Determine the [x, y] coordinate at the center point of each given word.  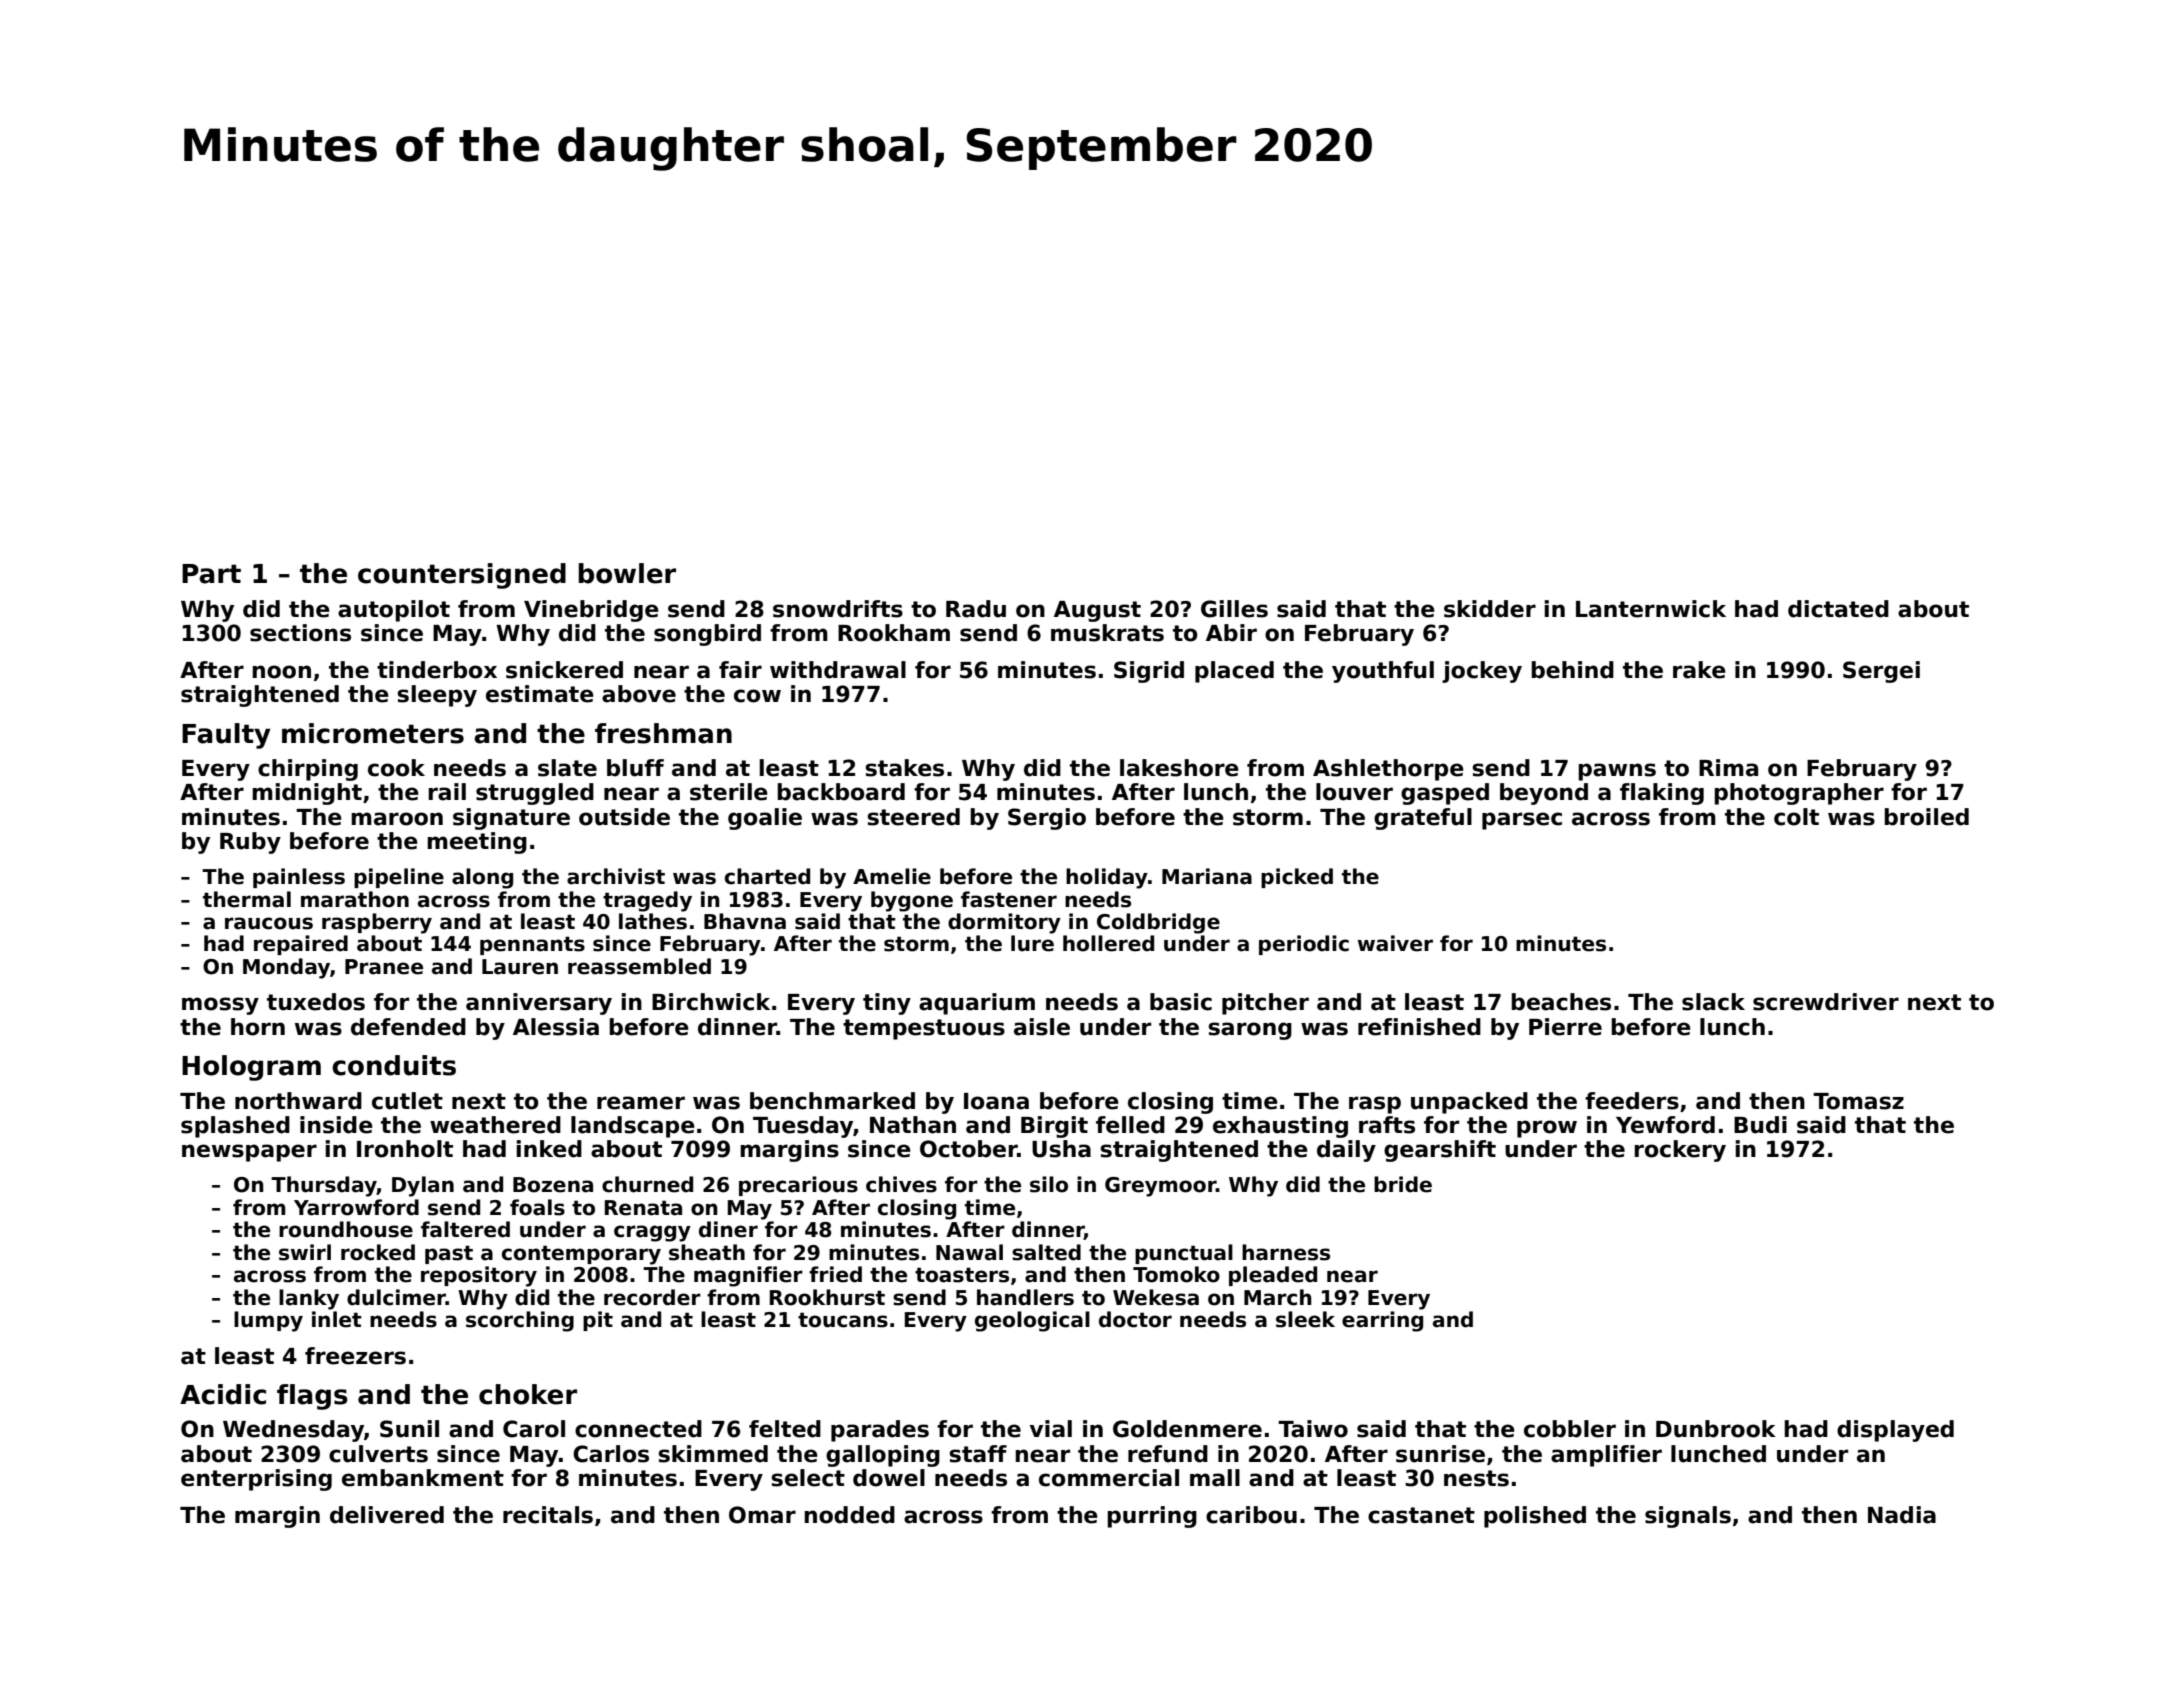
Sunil [409, 1429]
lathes [653, 921]
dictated [1838, 609]
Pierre [1565, 1027]
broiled [1926, 817]
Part [211, 574]
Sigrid [1149, 672]
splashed [235, 1127]
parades [880, 1431]
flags [312, 1397]
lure [1032, 943]
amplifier [1606, 1456]
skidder [1490, 609]
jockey [1482, 672]
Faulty [226, 736]
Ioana [996, 1101]
